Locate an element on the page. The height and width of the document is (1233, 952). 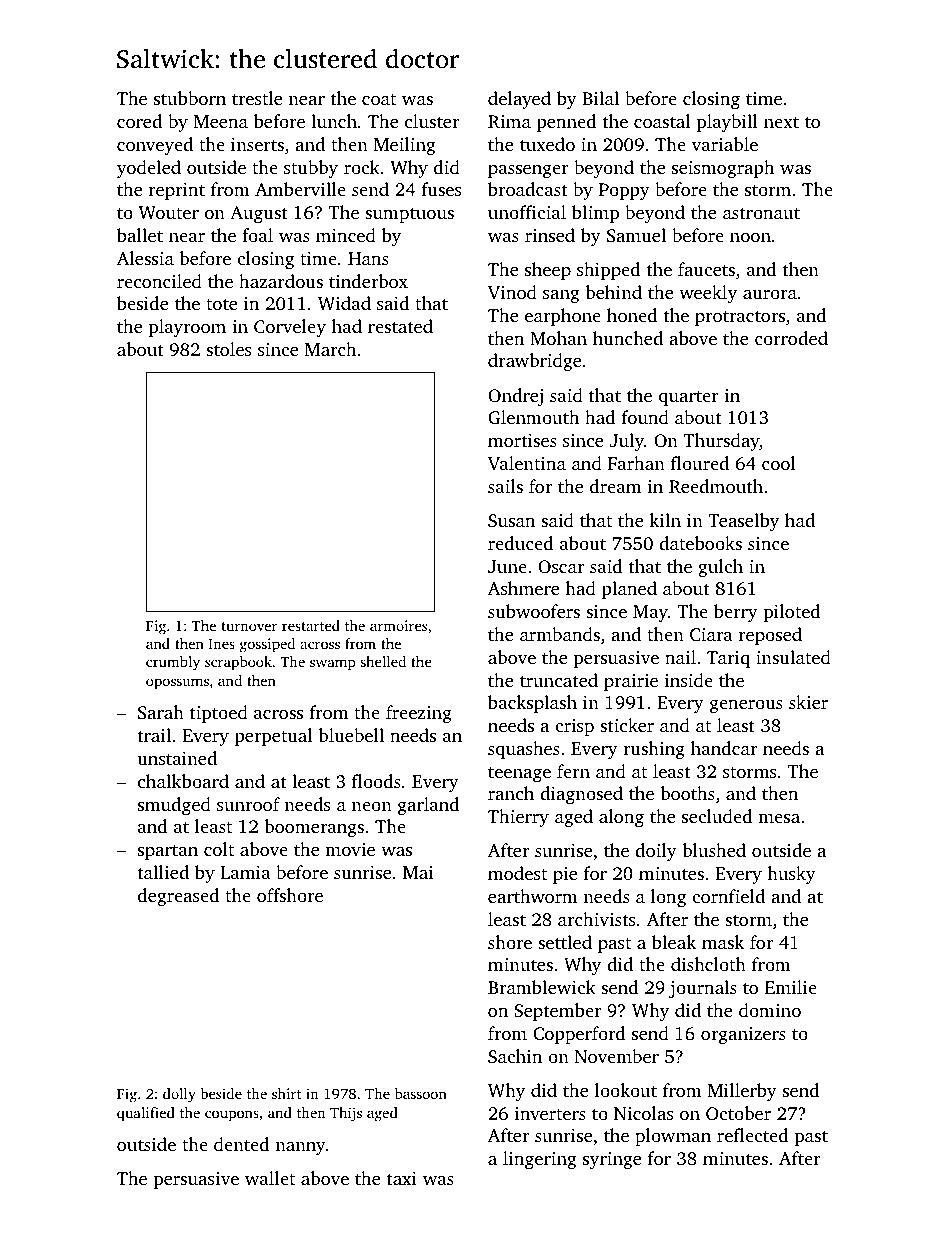
tote is located at coordinates (222, 304).
